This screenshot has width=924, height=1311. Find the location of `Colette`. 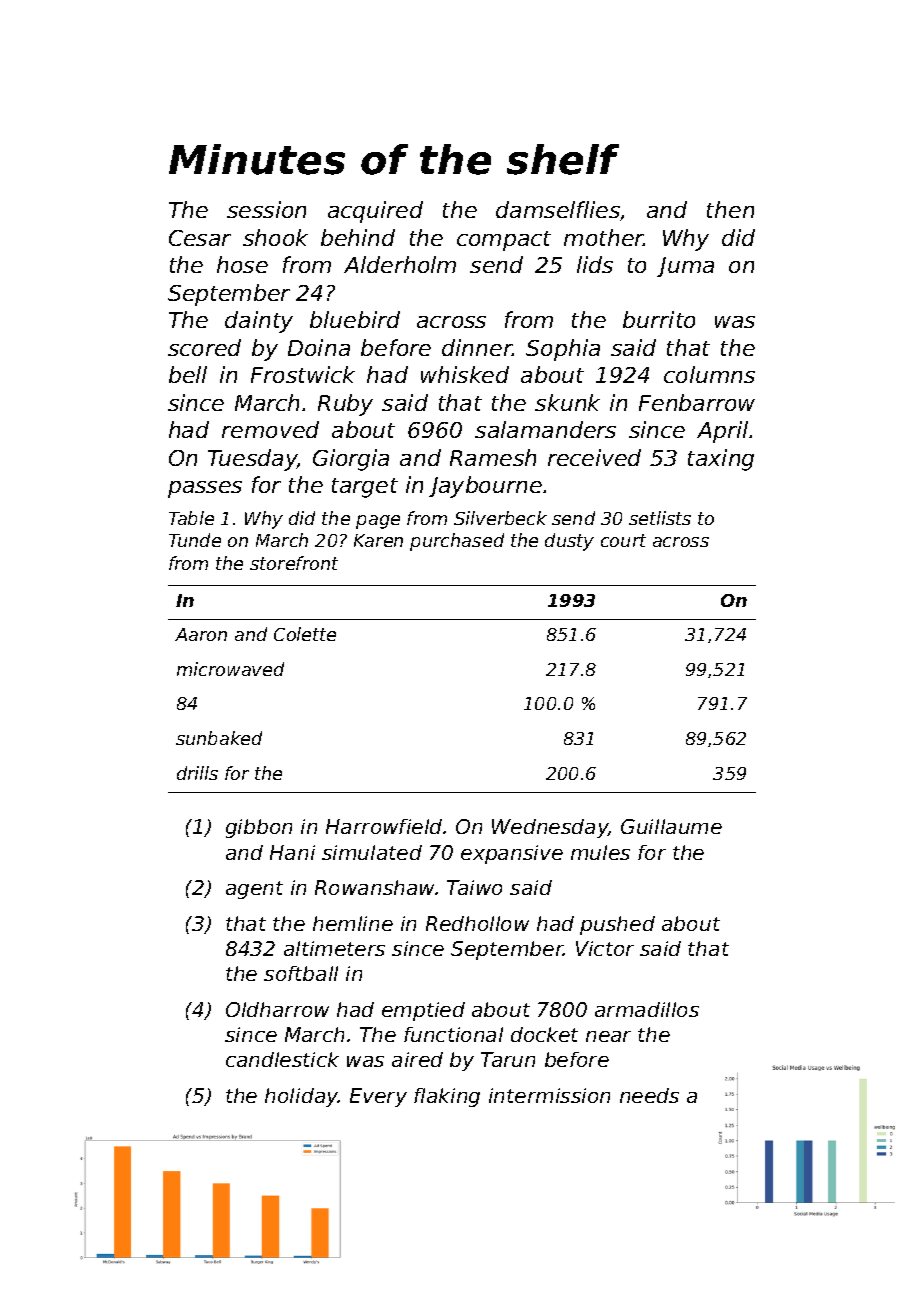

Colette is located at coordinates (305, 634).
